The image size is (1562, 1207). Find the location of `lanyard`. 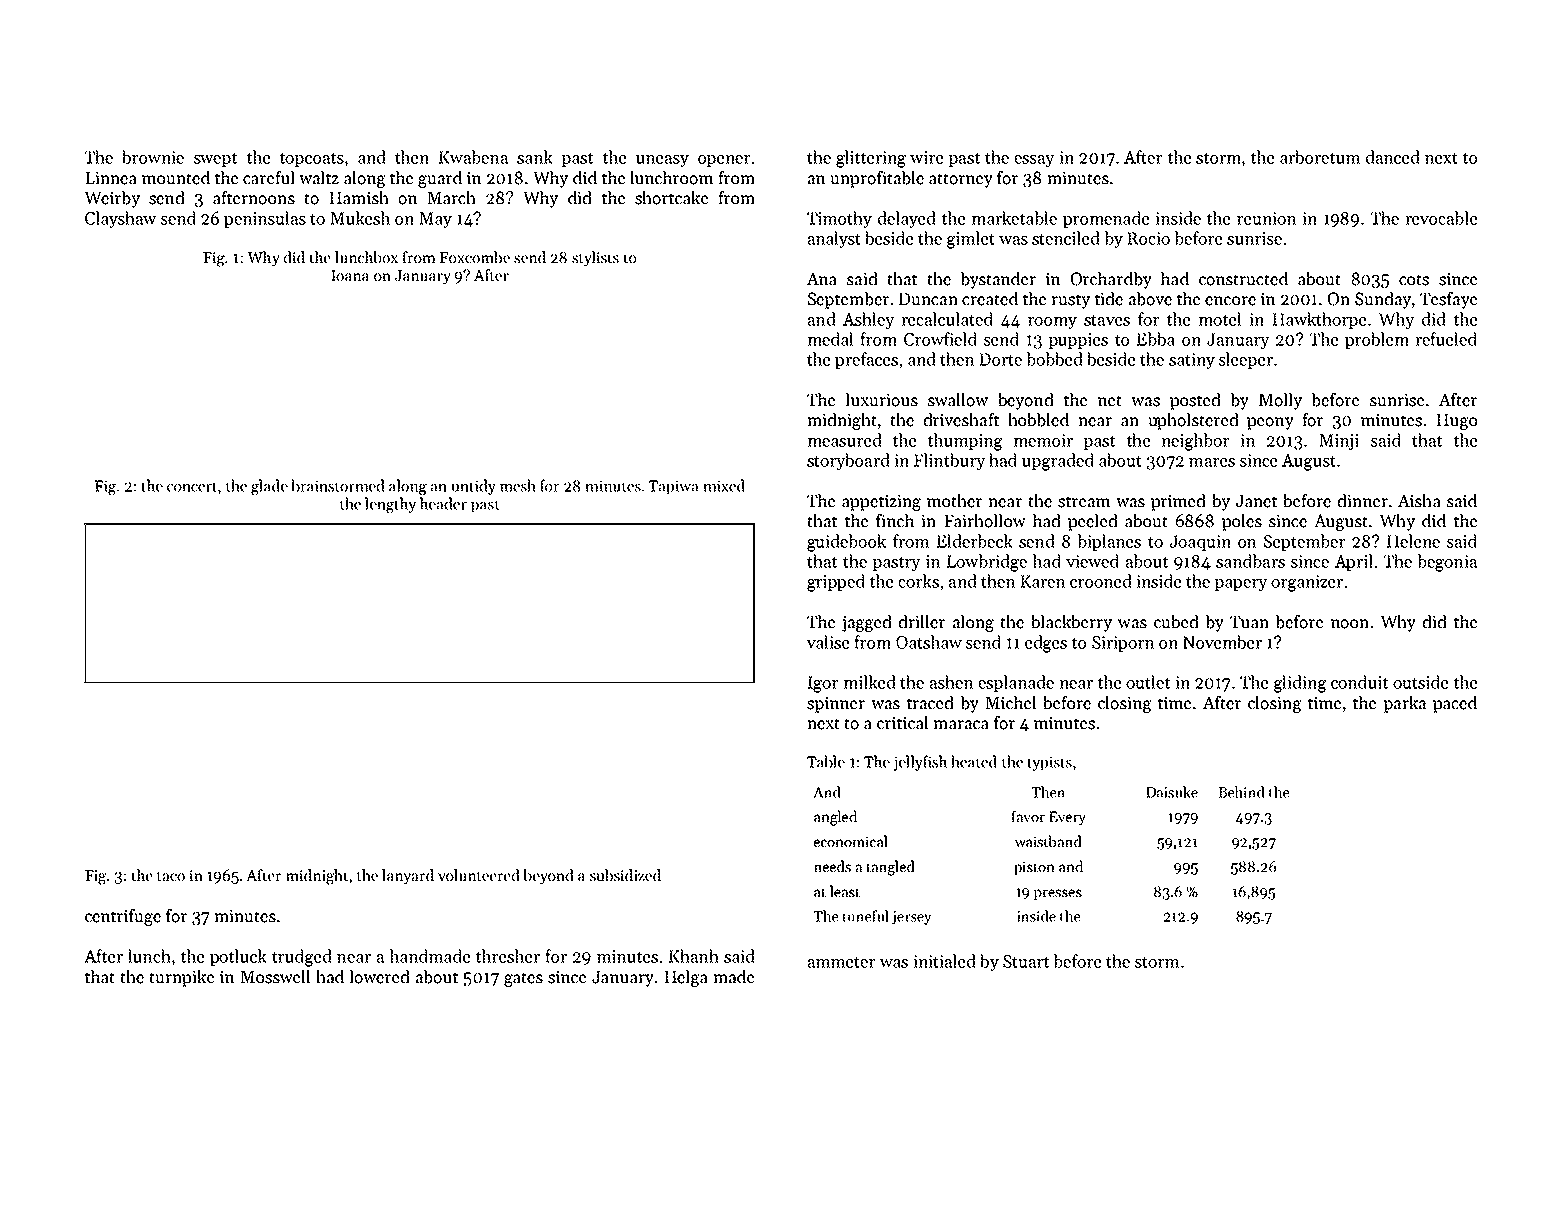

lanyard is located at coordinates (408, 877).
